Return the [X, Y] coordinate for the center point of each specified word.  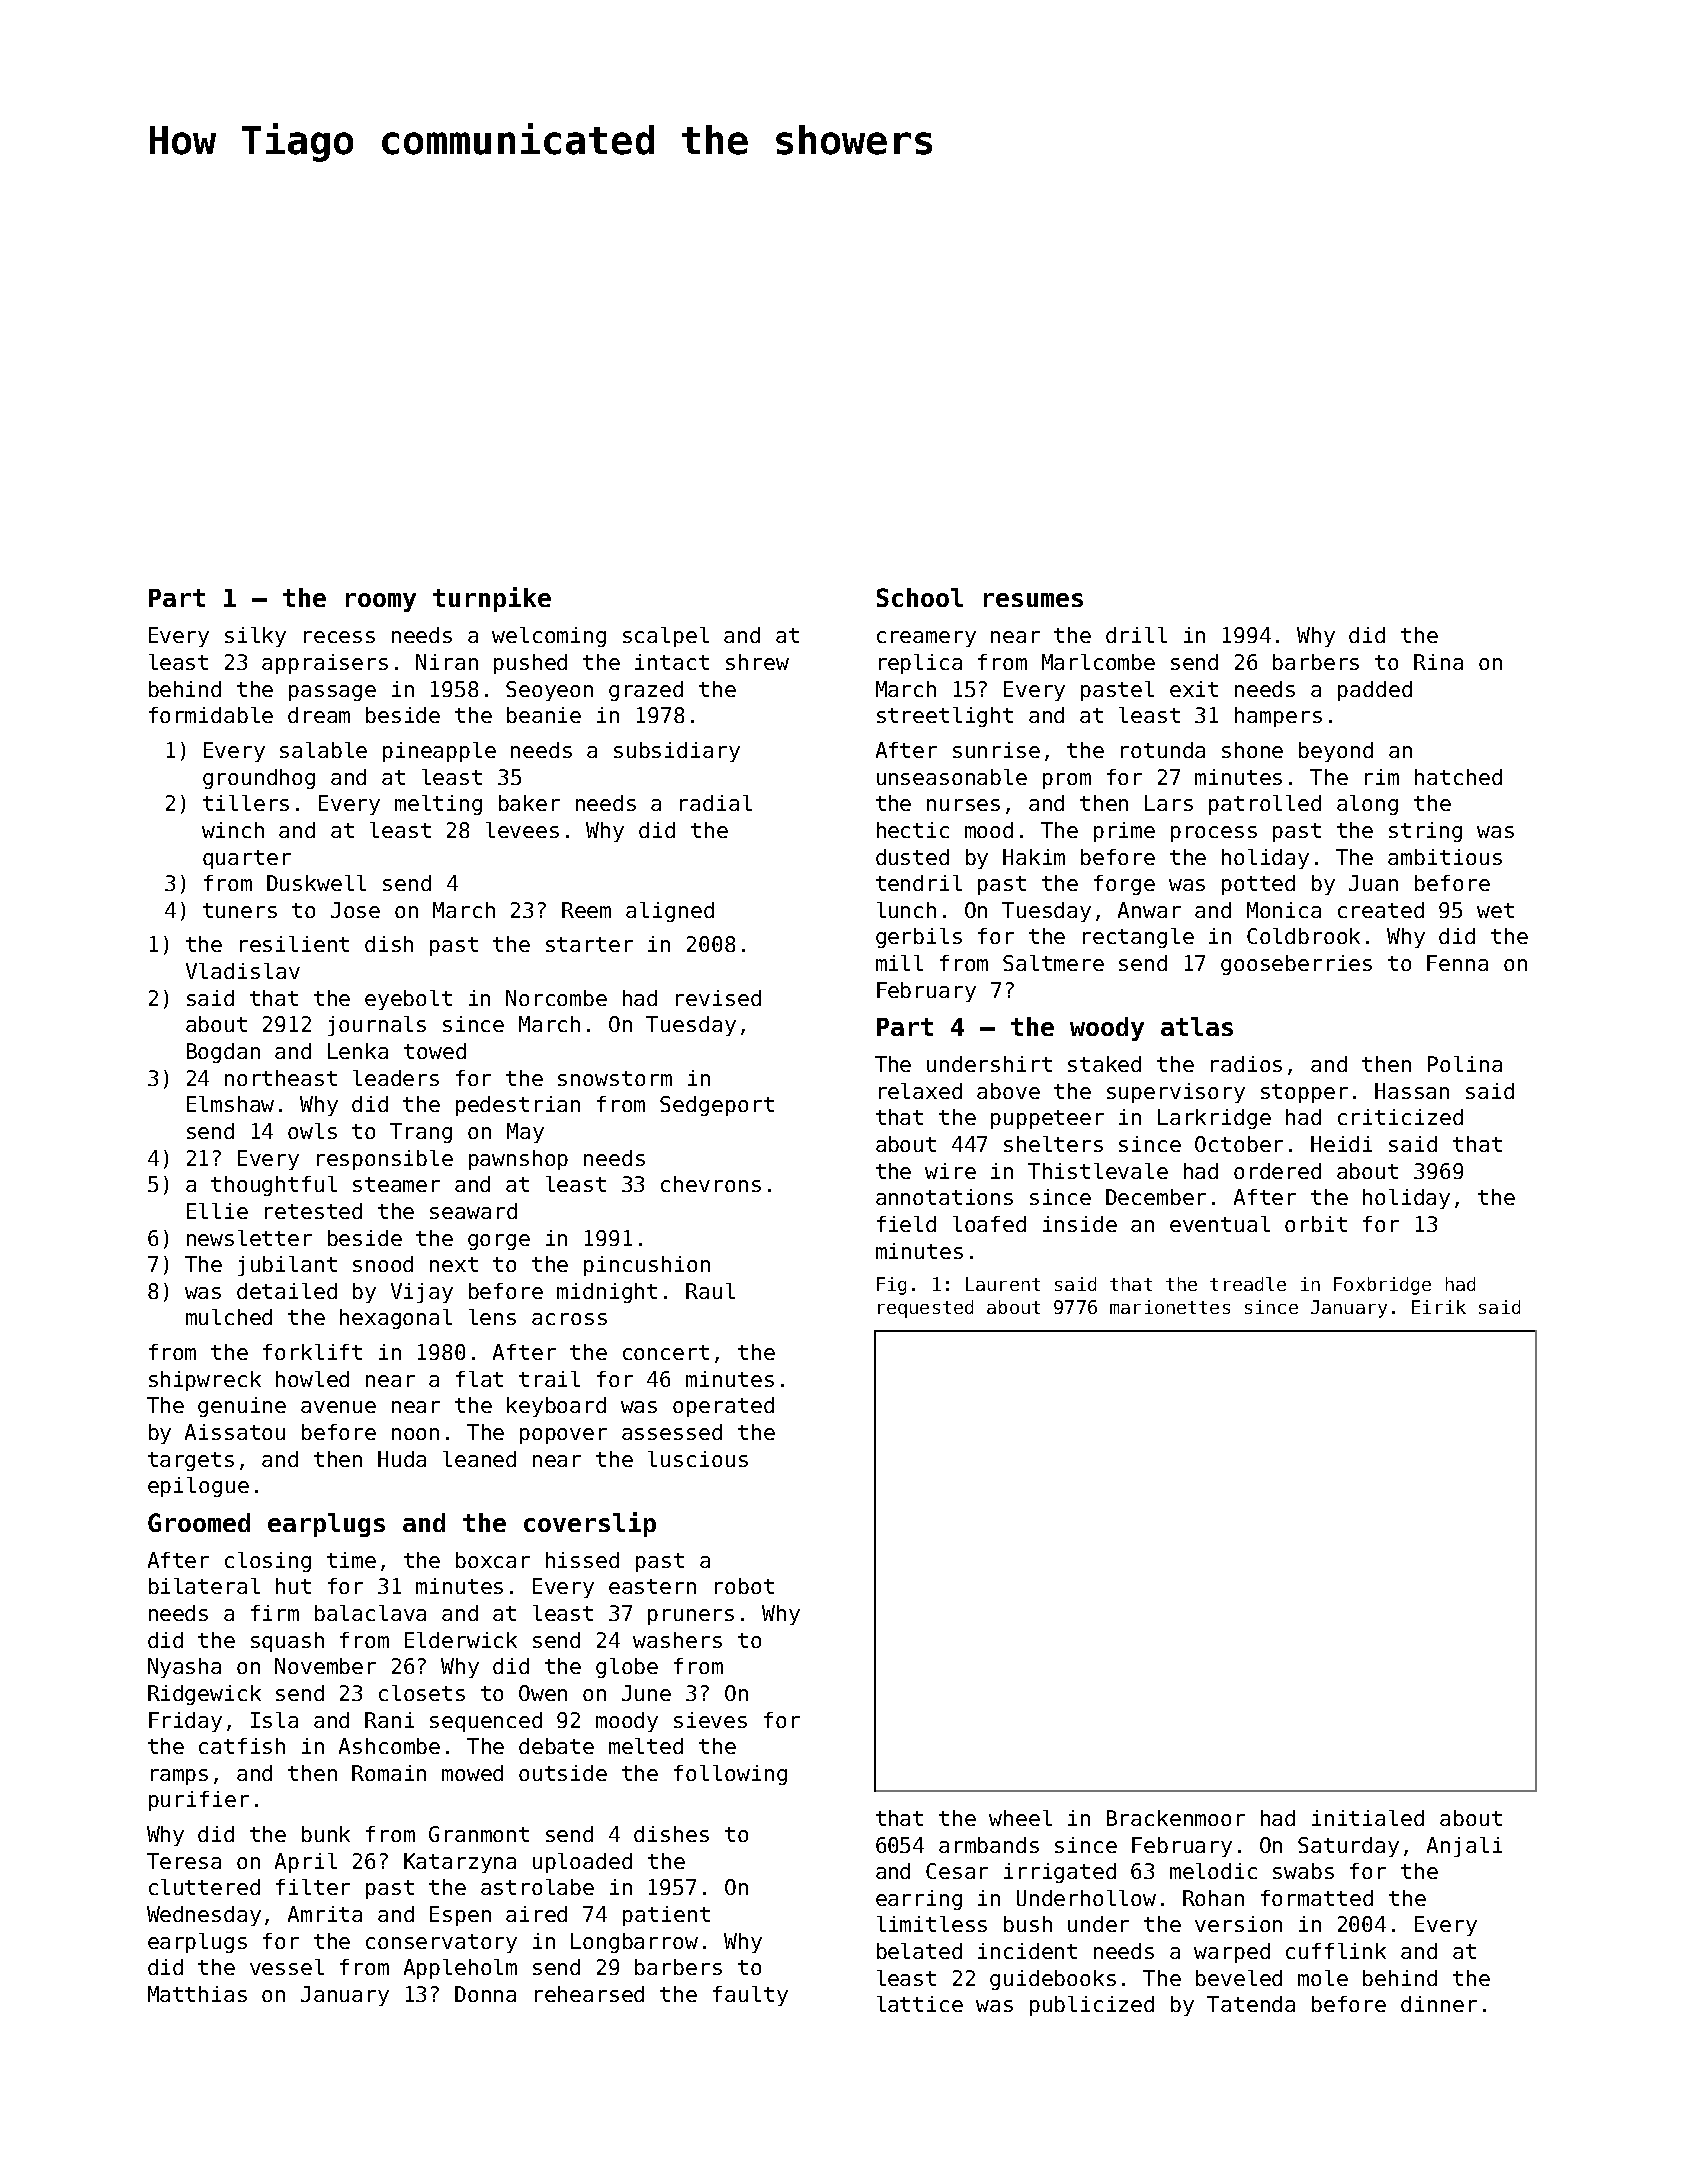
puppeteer [1047, 1119]
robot [744, 1586]
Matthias [197, 1994]
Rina [1438, 662]
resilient [294, 944]
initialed [1368, 1818]
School [920, 597]
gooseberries [1296, 965]
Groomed [199, 1522]
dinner [1439, 2004]
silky [255, 637]
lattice [920, 2004]
